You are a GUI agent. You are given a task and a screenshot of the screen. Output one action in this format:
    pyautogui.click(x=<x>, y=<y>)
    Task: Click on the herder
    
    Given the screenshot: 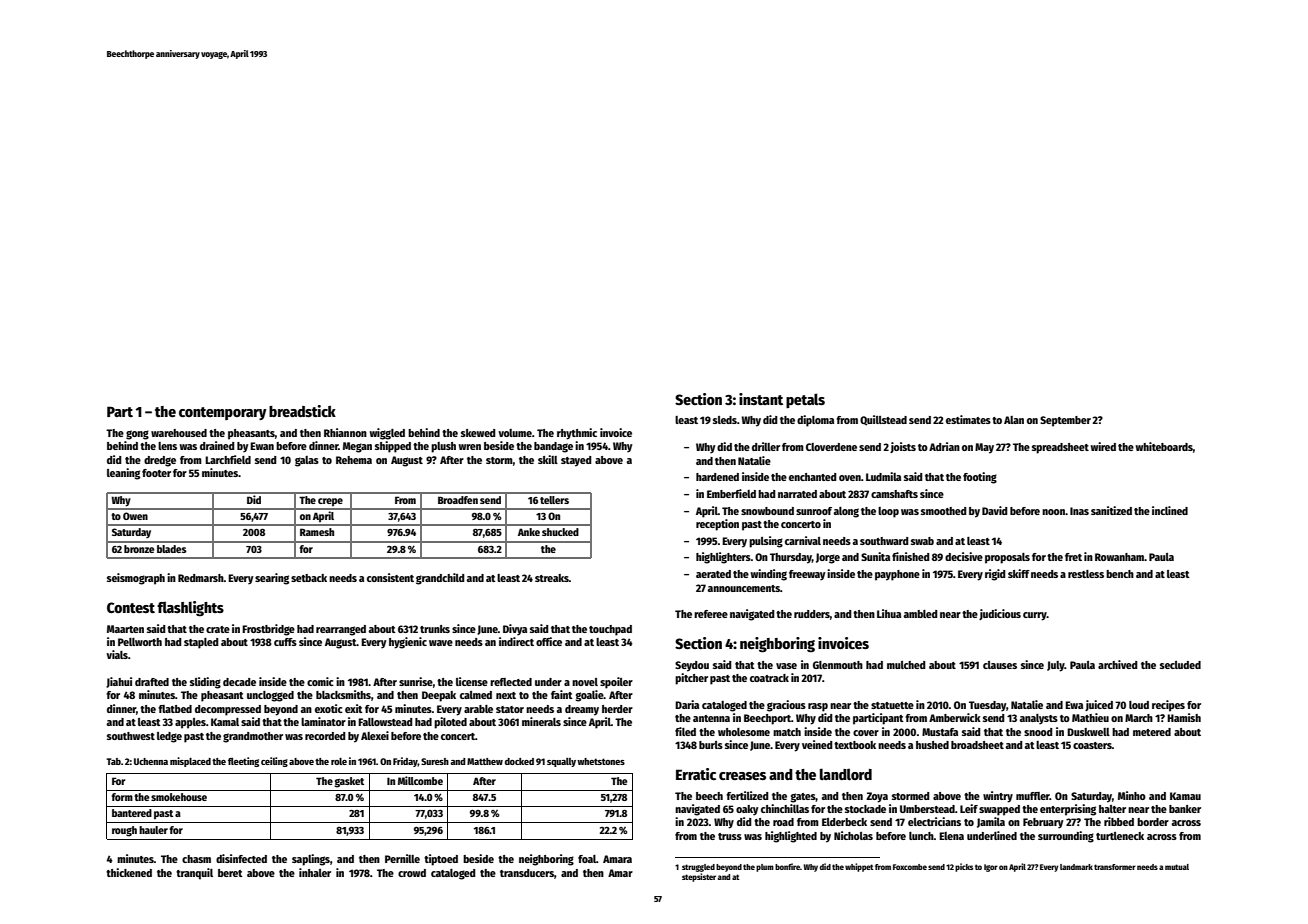 What is the action you would take?
    pyautogui.click(x=617, y=709)
